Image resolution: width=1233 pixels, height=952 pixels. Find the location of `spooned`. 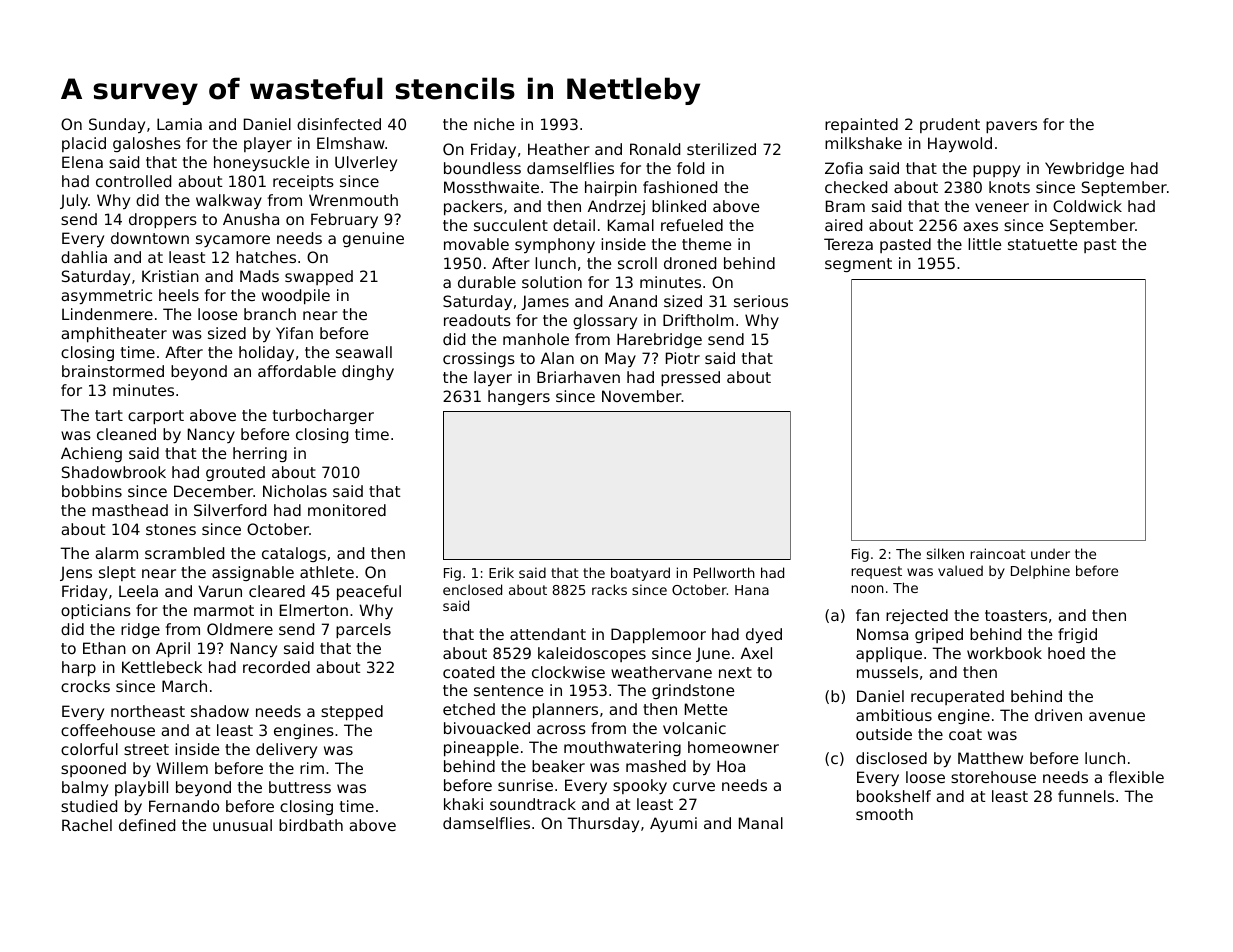

spooned is located at coordinates (93, 769).
